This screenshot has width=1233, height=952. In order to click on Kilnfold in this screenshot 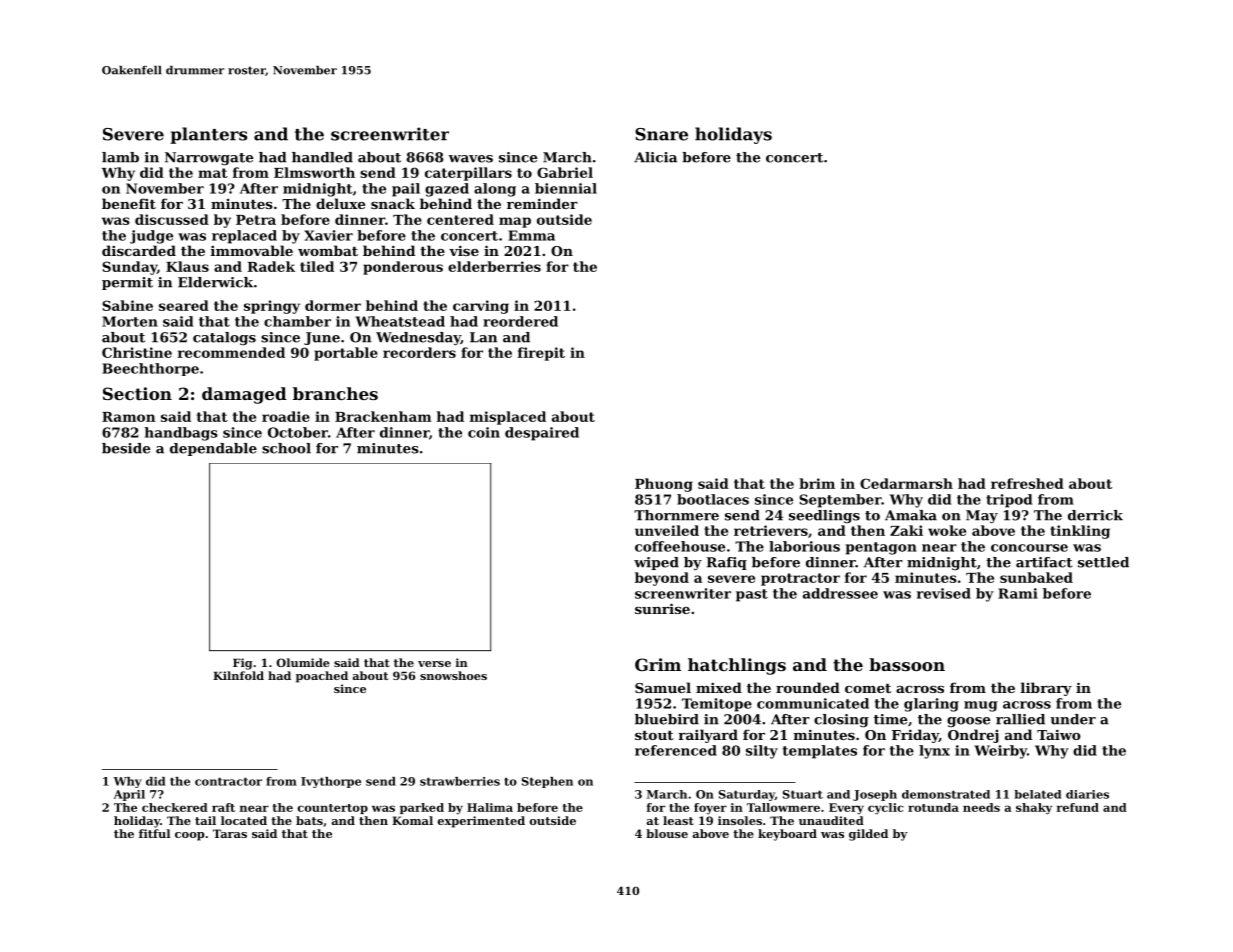, I will do `click(238, 675)`.
